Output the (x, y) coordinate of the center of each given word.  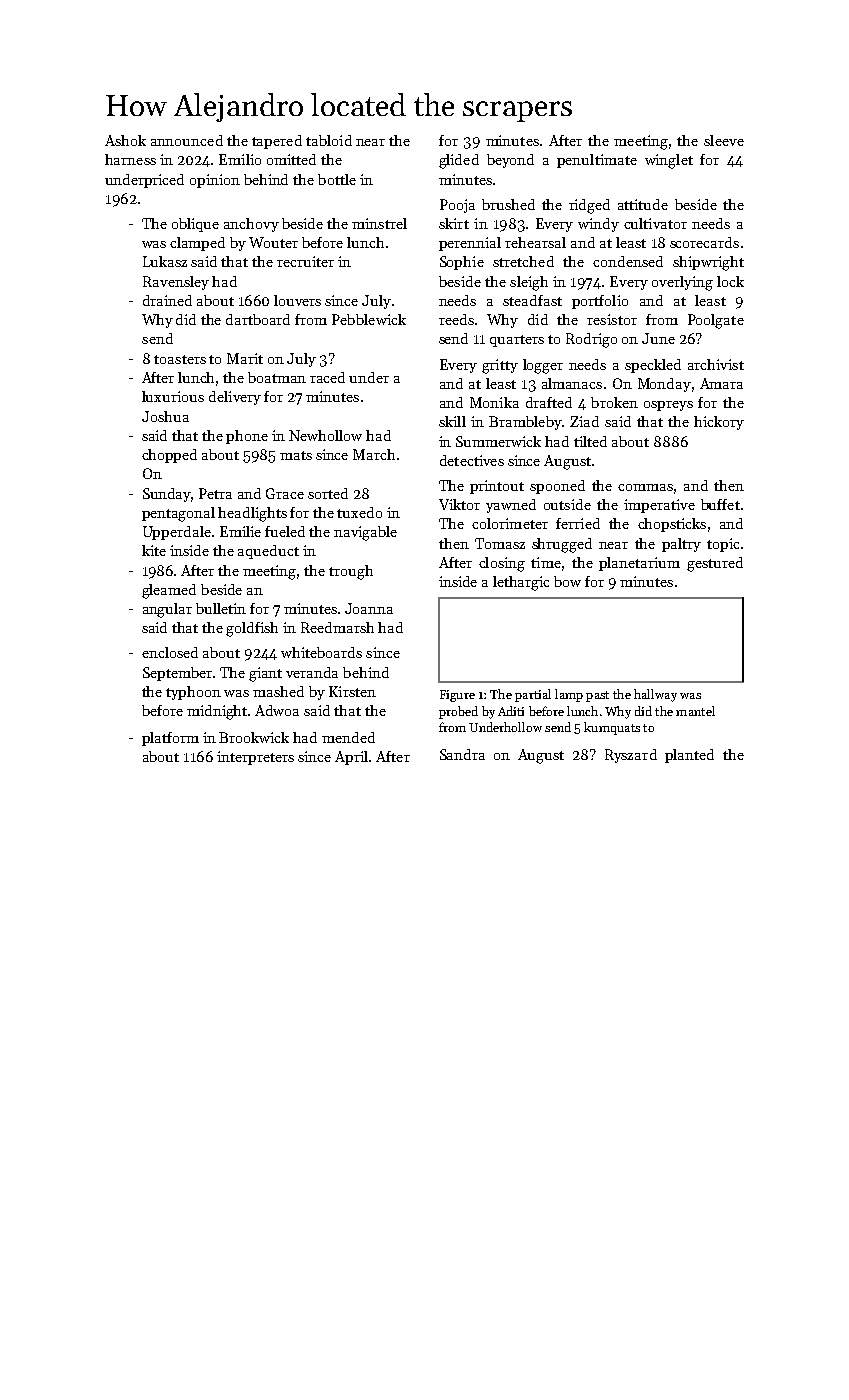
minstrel (379, 223)
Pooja (457, 206)
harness (130, 159)
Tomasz (500, 543)
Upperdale (177, 533)
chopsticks (672, 525)
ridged (589, 206)
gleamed (169, 591)
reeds (456, 319)
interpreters (255, 758)
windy (598, 225)
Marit (245, 358)
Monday (664, 385)
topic (723, 545)
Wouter (273, 242)
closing (502, 564)
